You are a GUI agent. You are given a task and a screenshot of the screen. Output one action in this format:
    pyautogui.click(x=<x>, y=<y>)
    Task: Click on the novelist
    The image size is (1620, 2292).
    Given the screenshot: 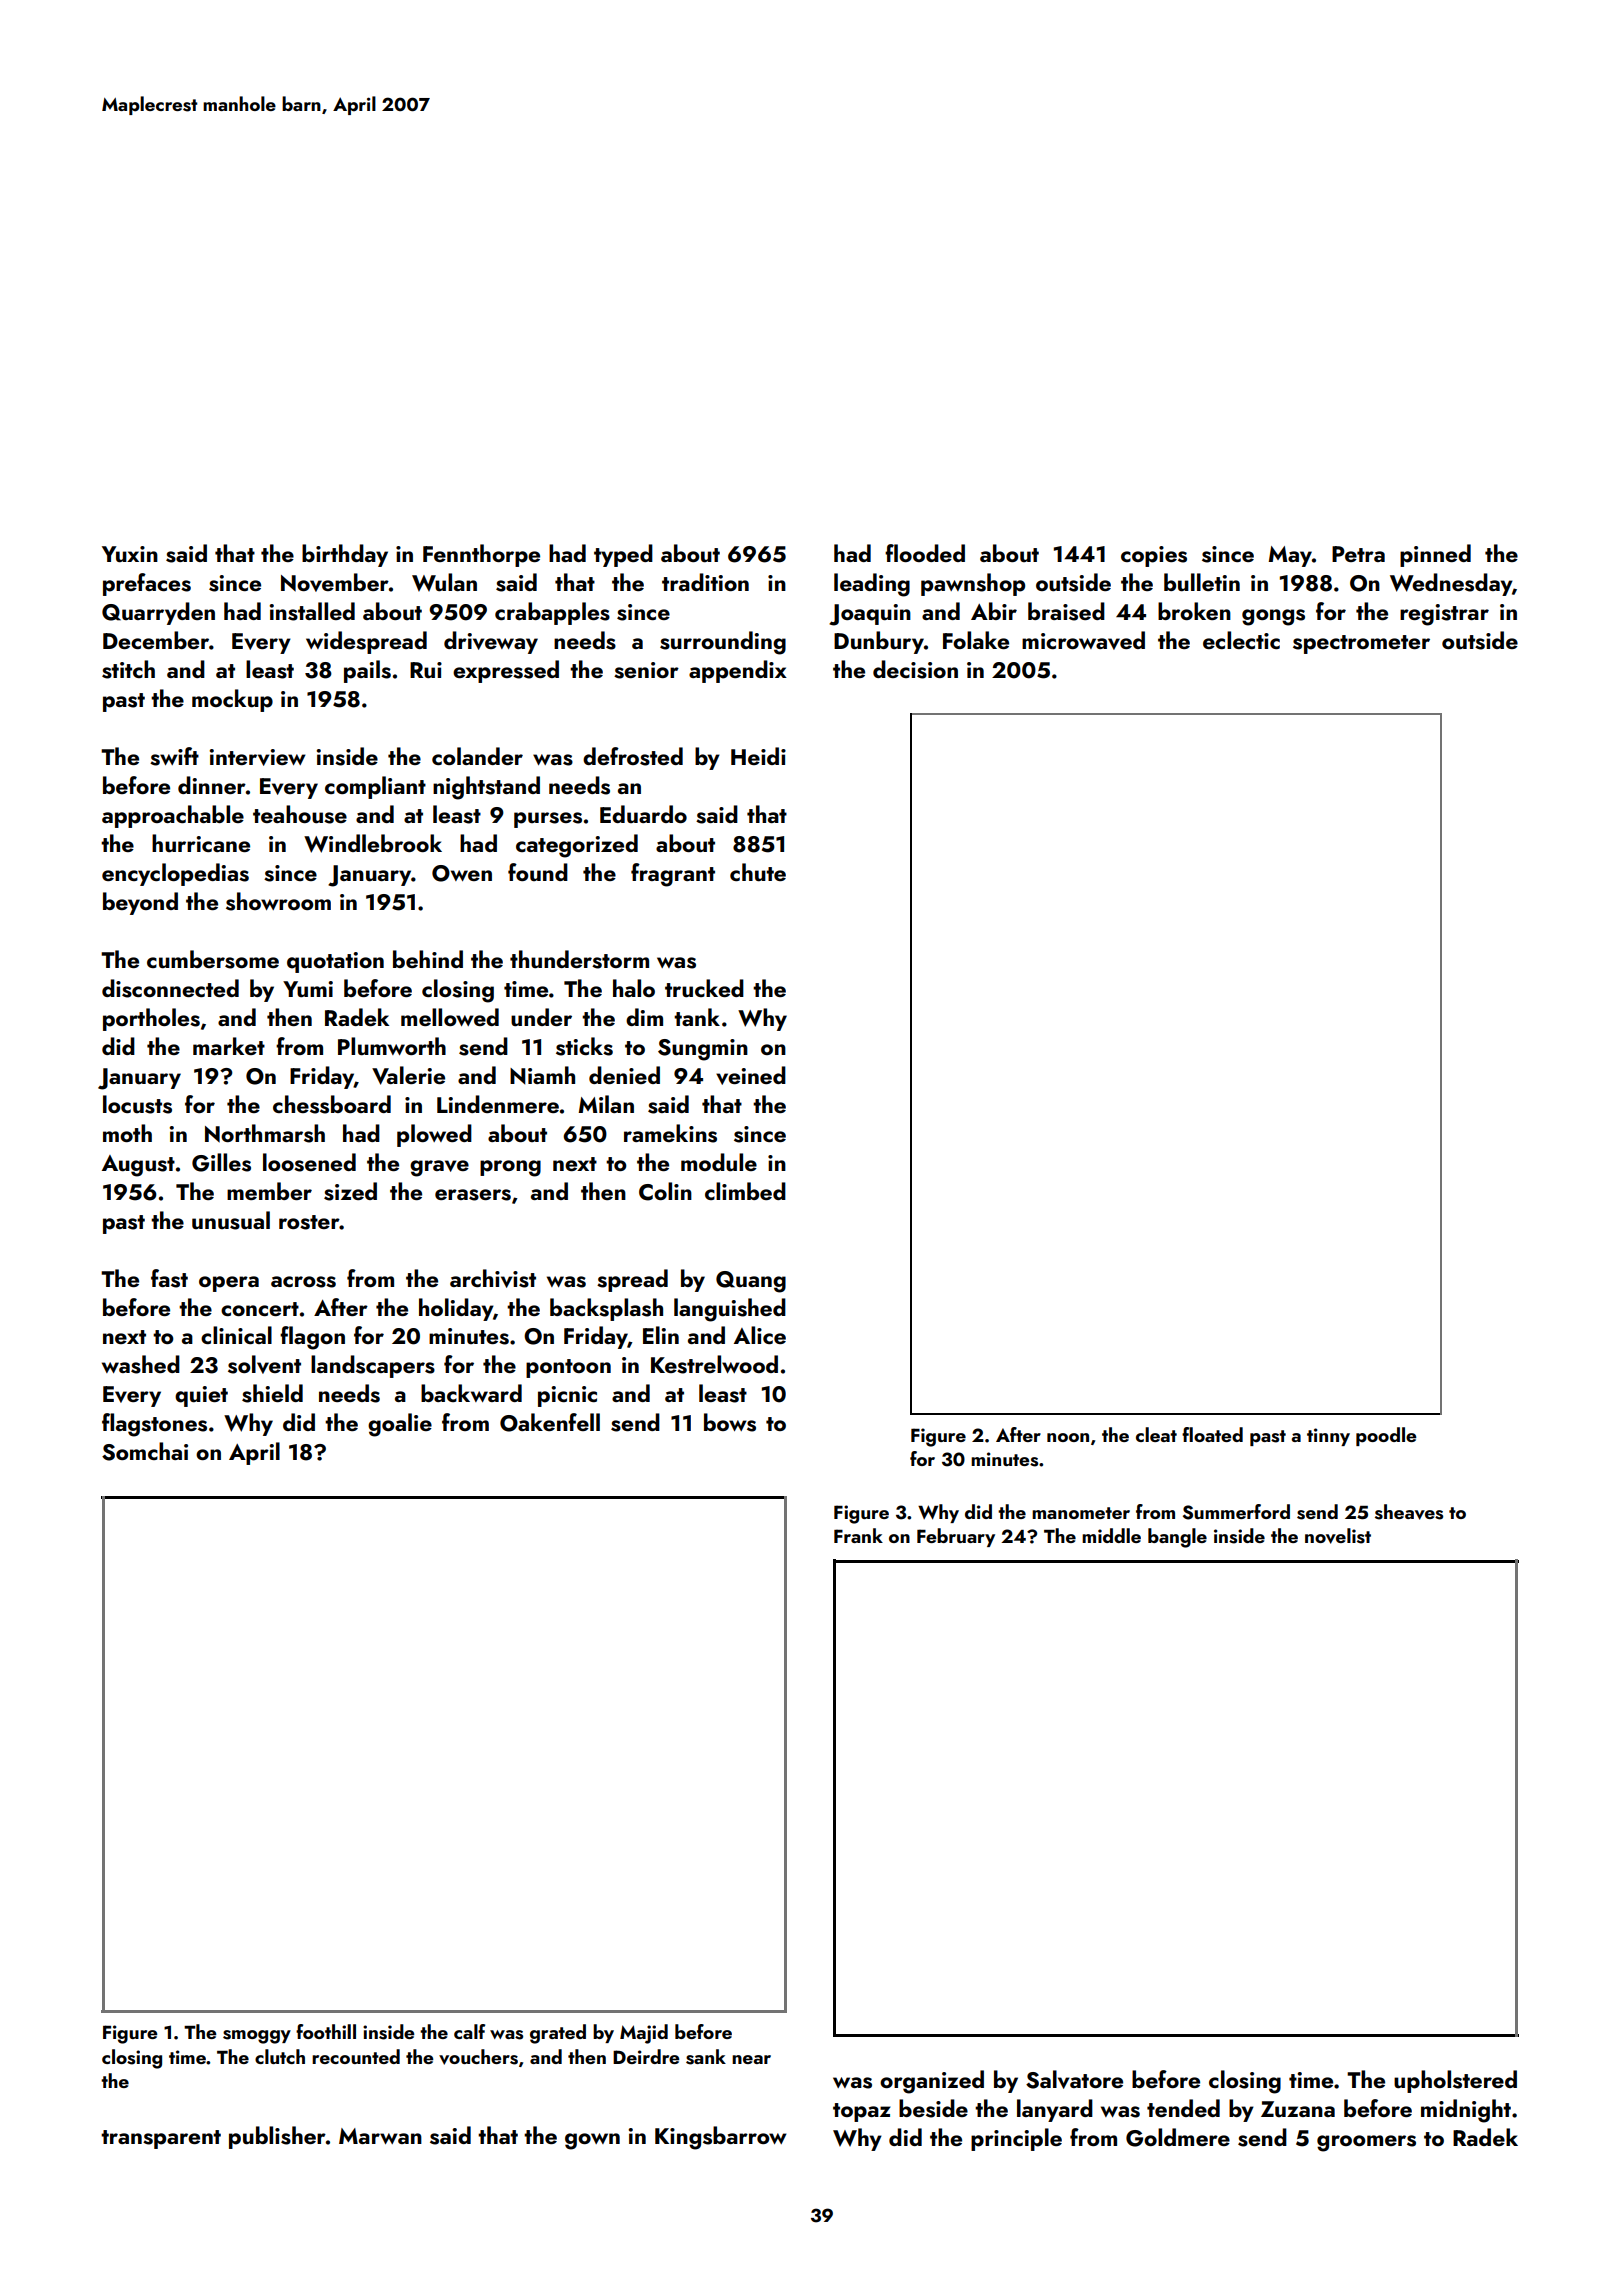 What is the action you would take?
    pyautogui.click(x=1338, y=1536)
